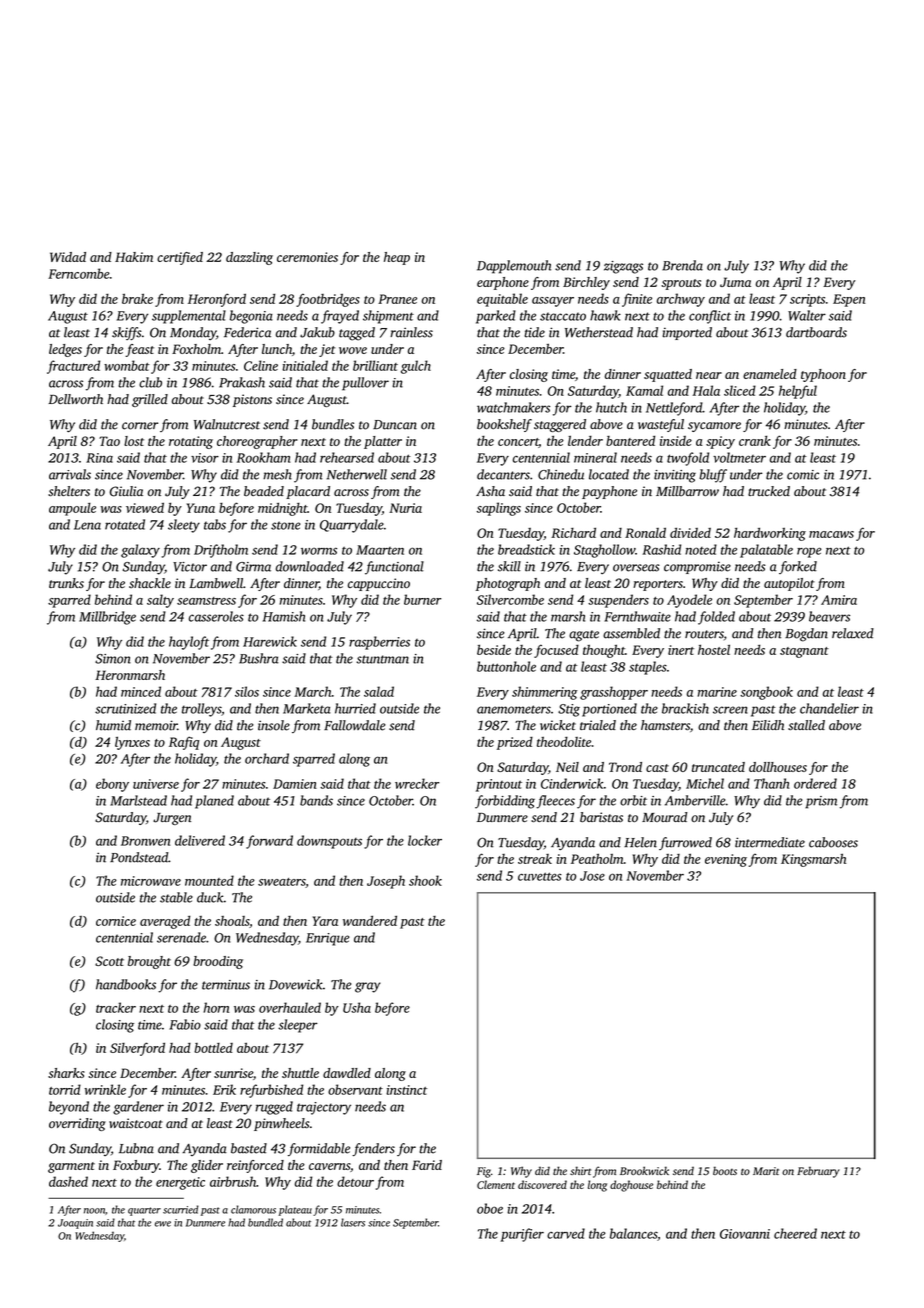 The width and height of the screenshot is (924, 1308). I want to click on conflict, so click(710, 317).
